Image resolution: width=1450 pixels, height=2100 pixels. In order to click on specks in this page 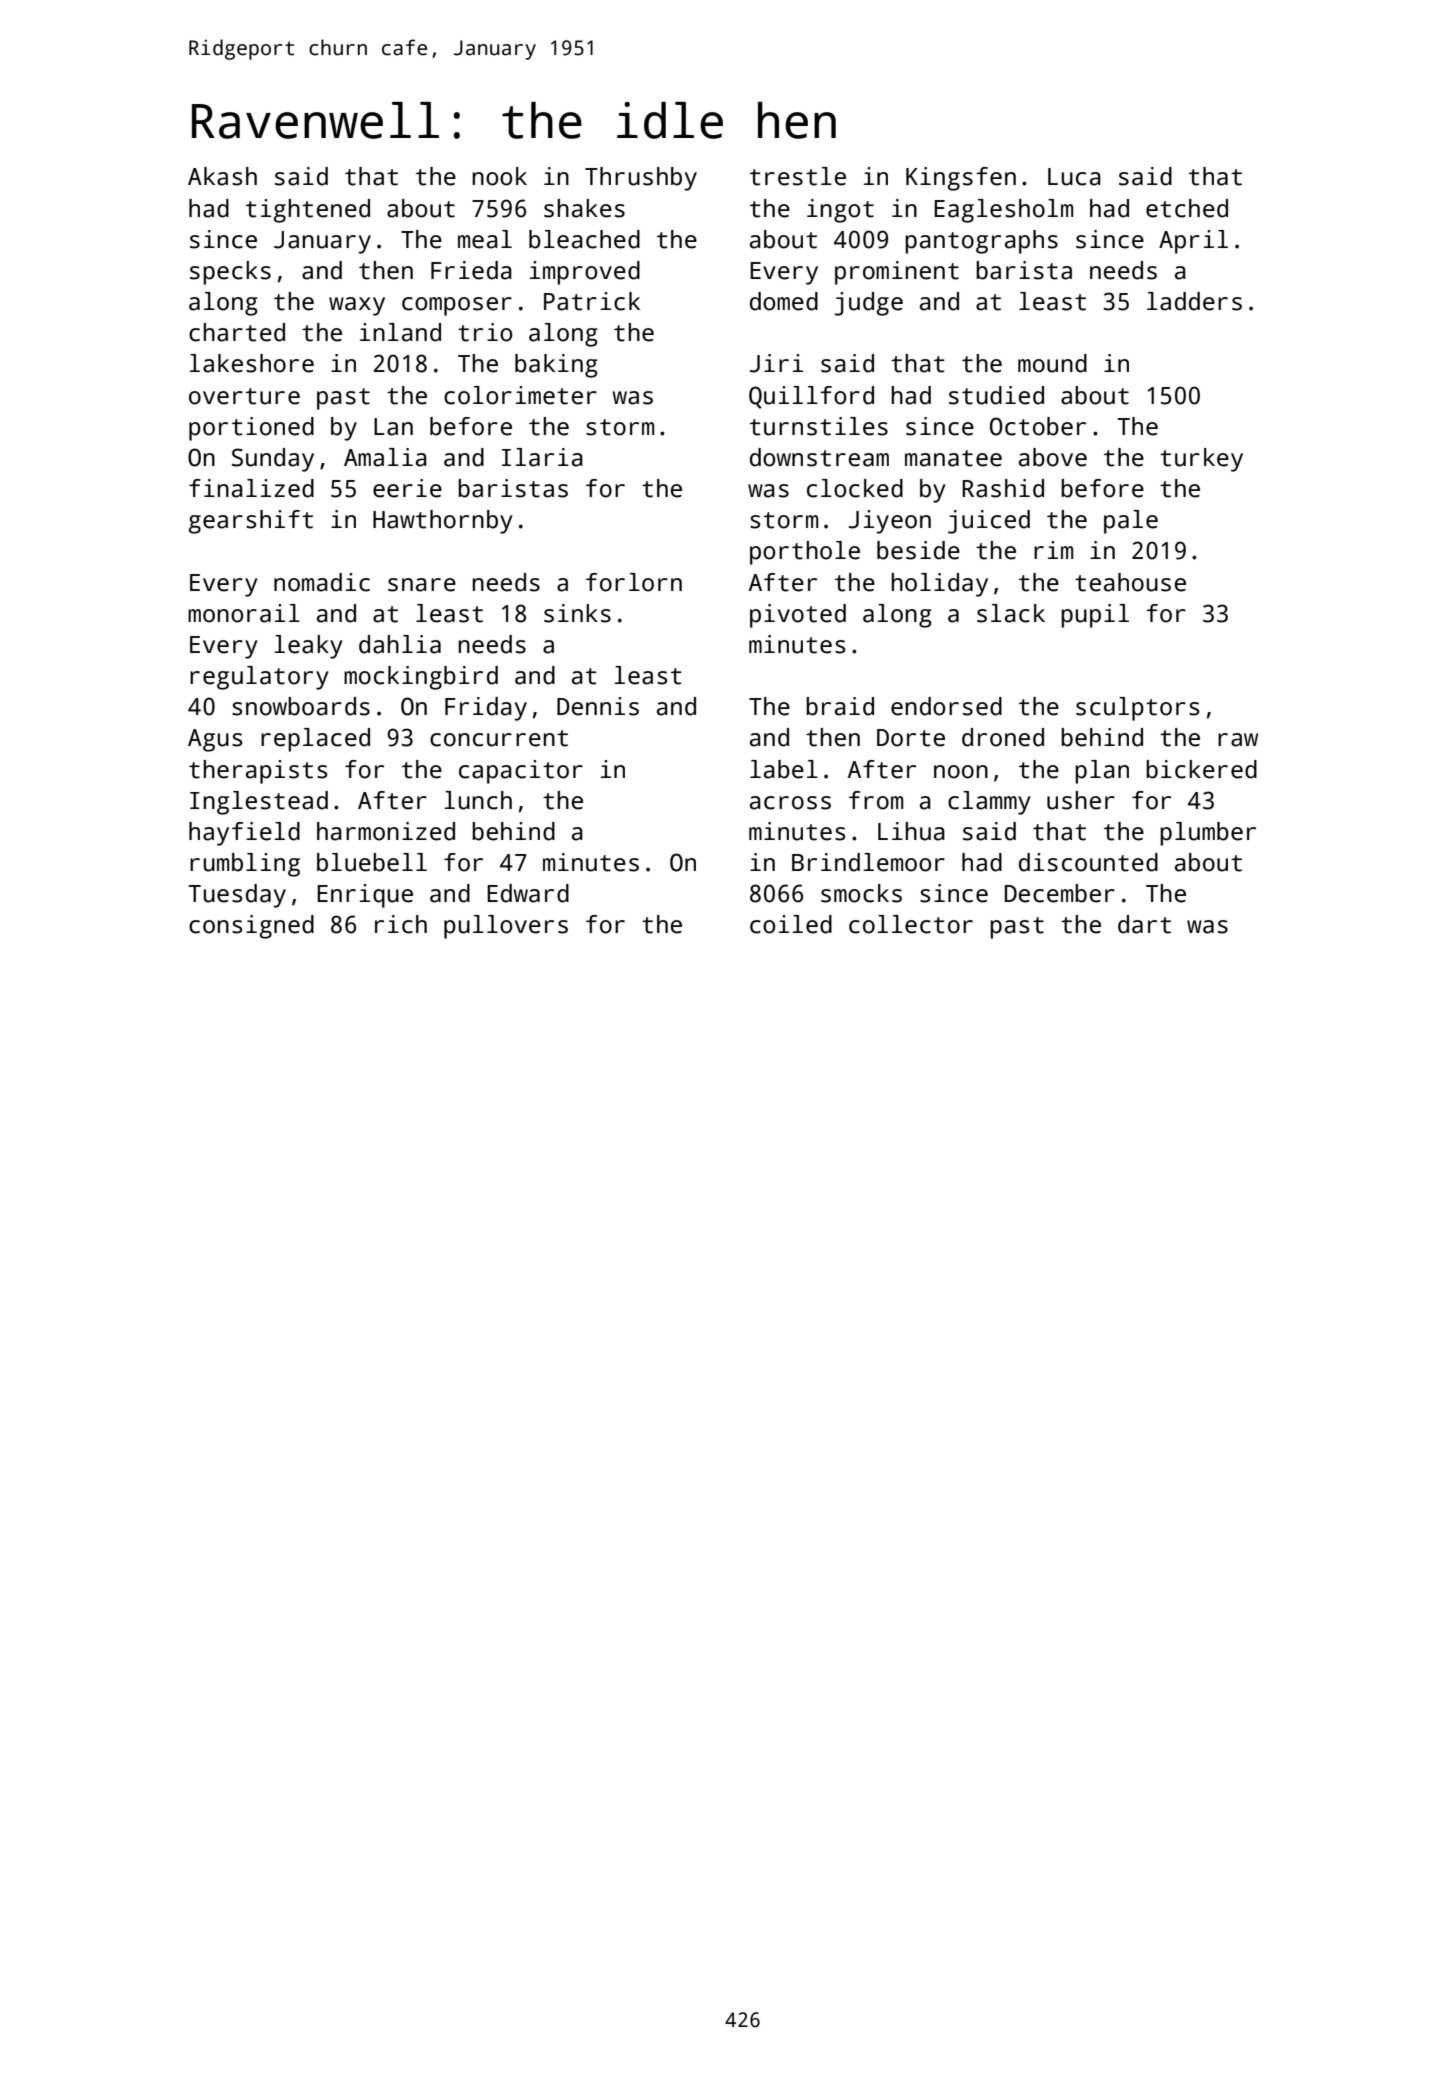, I will do `click(230, 273)`.
